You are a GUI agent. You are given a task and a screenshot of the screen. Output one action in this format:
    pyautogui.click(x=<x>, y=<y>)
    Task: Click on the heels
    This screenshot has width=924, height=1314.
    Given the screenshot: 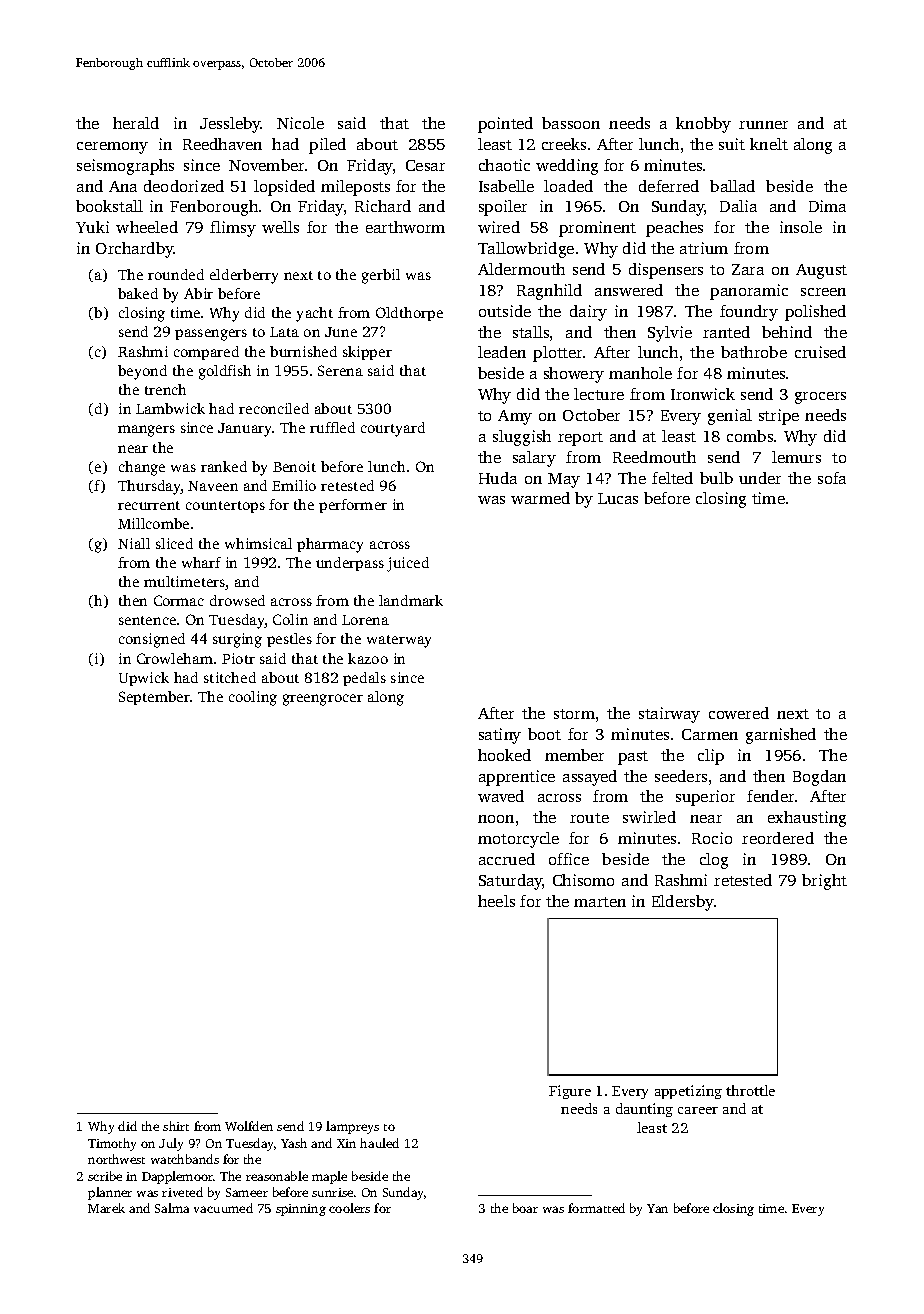 What is the action you would take?
    pyautogui.click(x=496, y=901)
